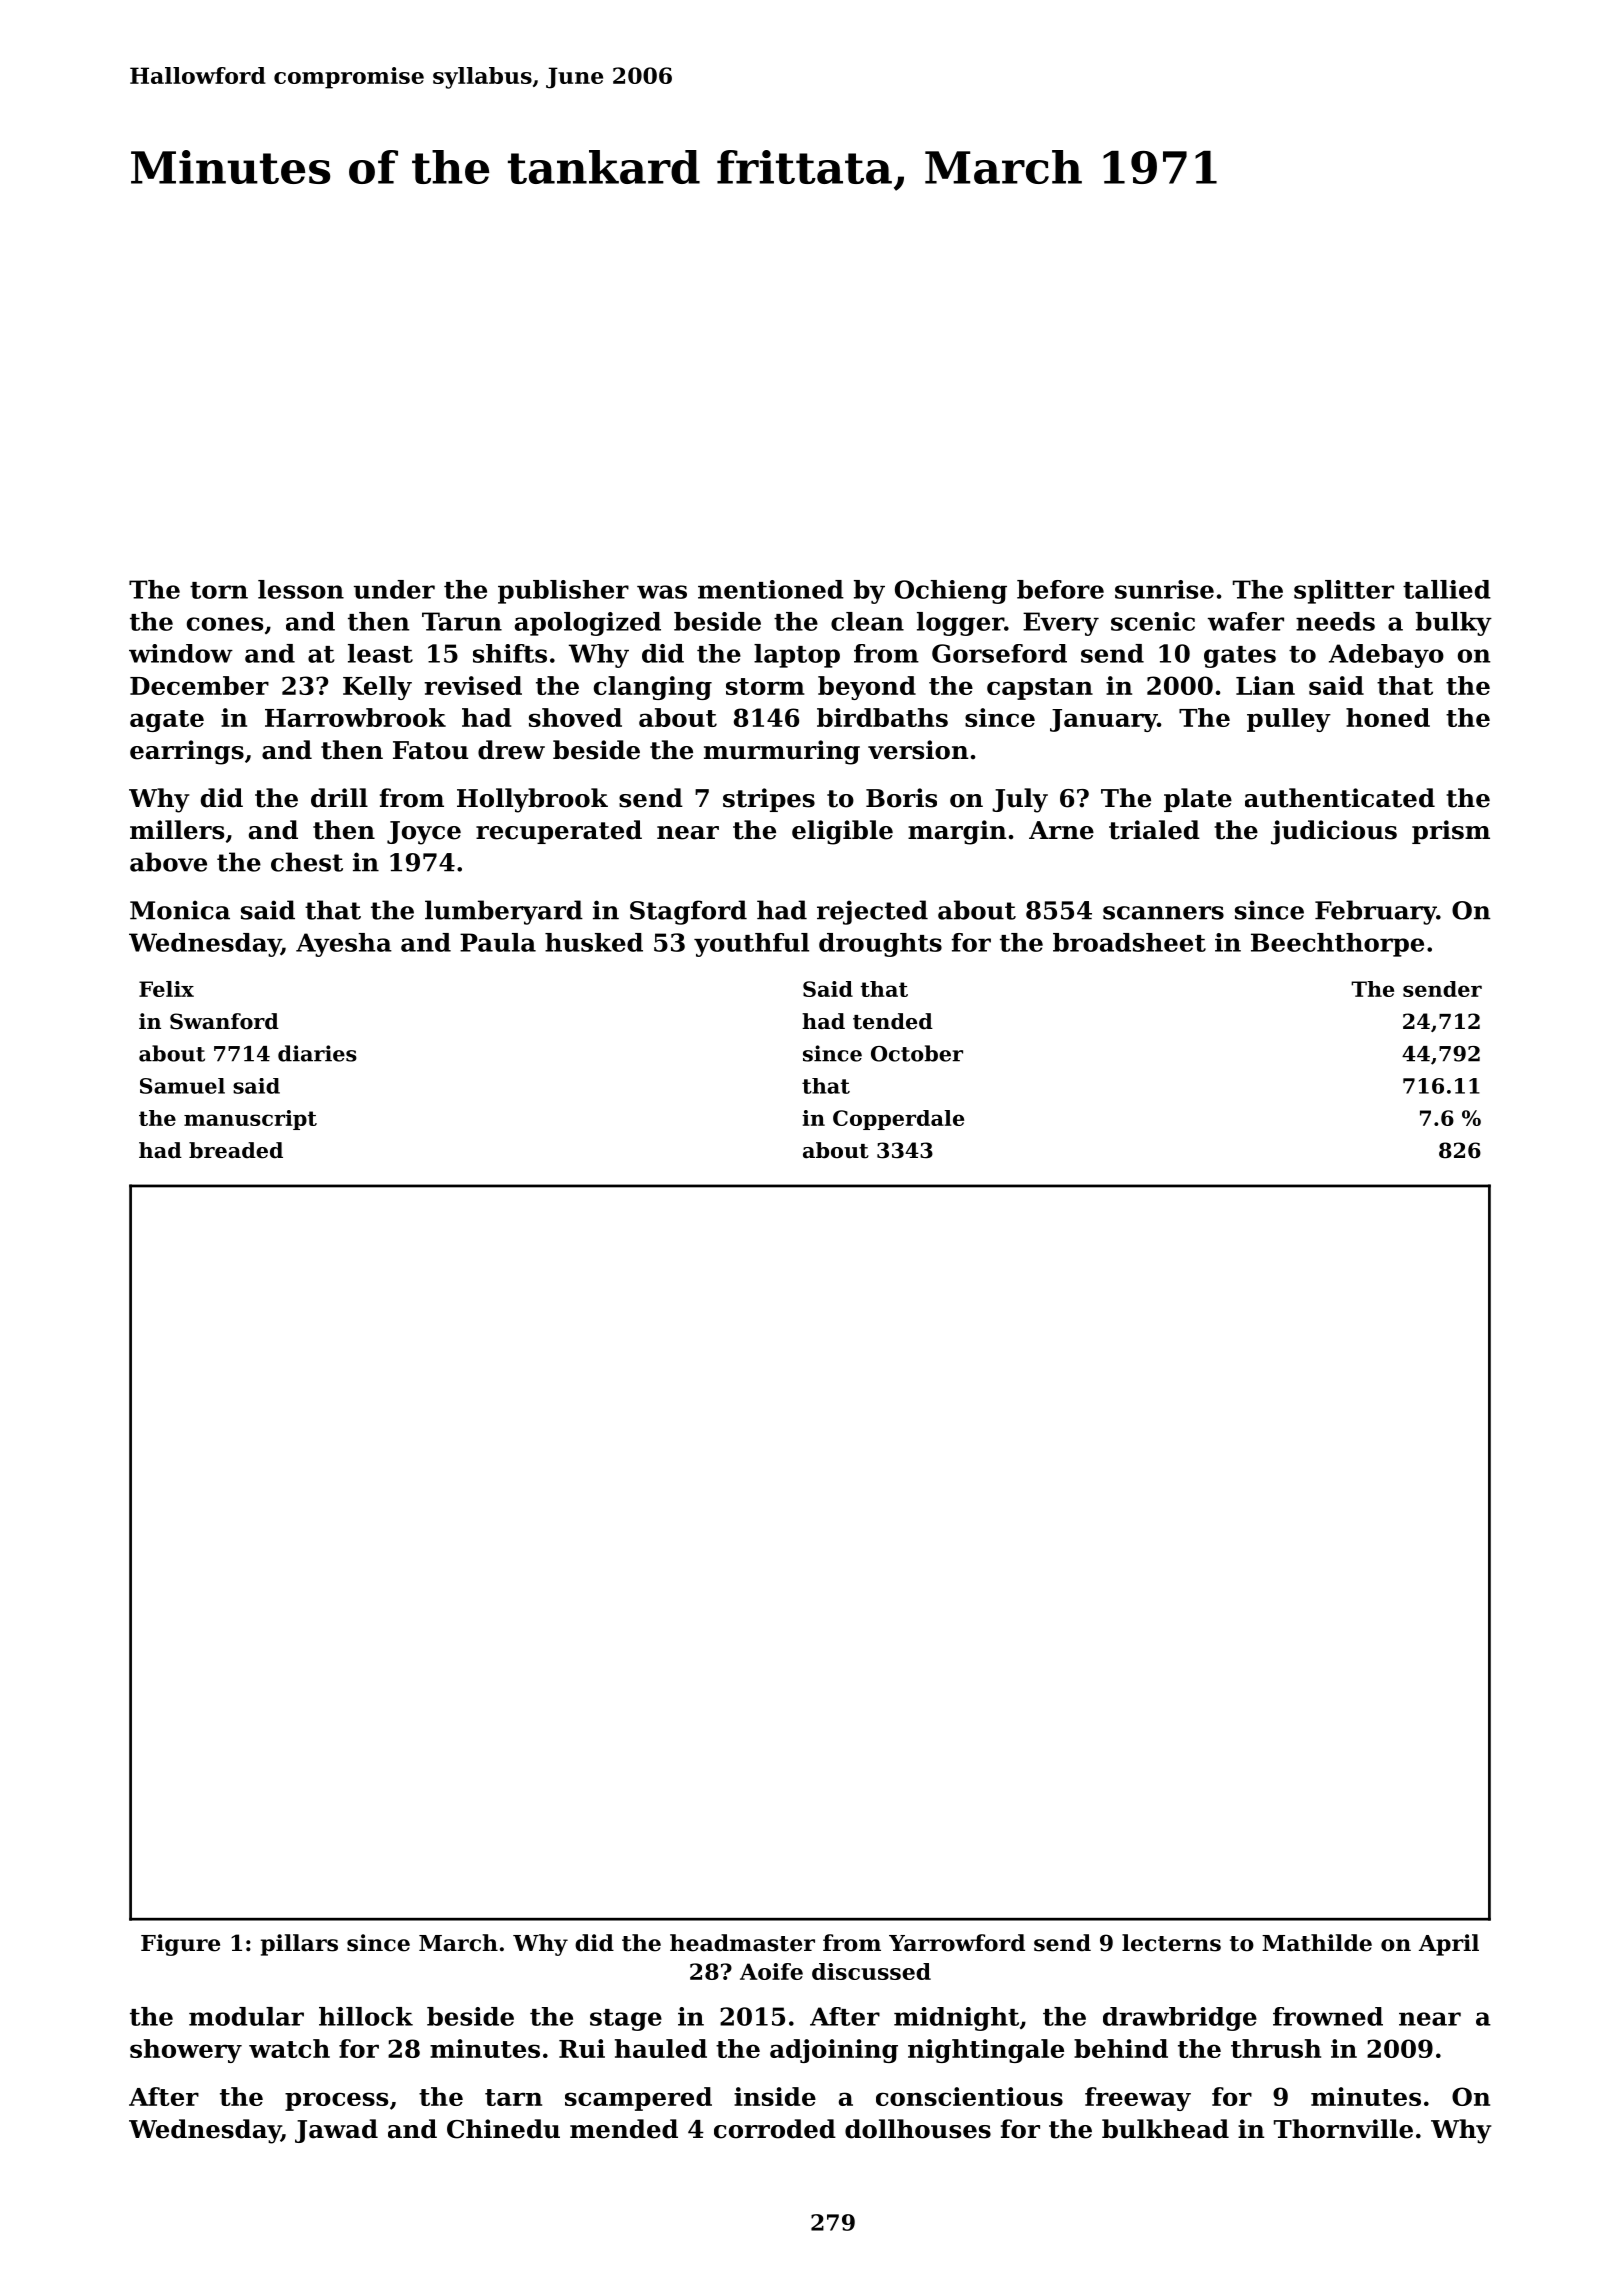  I want to click on under, so click(394, 589).
